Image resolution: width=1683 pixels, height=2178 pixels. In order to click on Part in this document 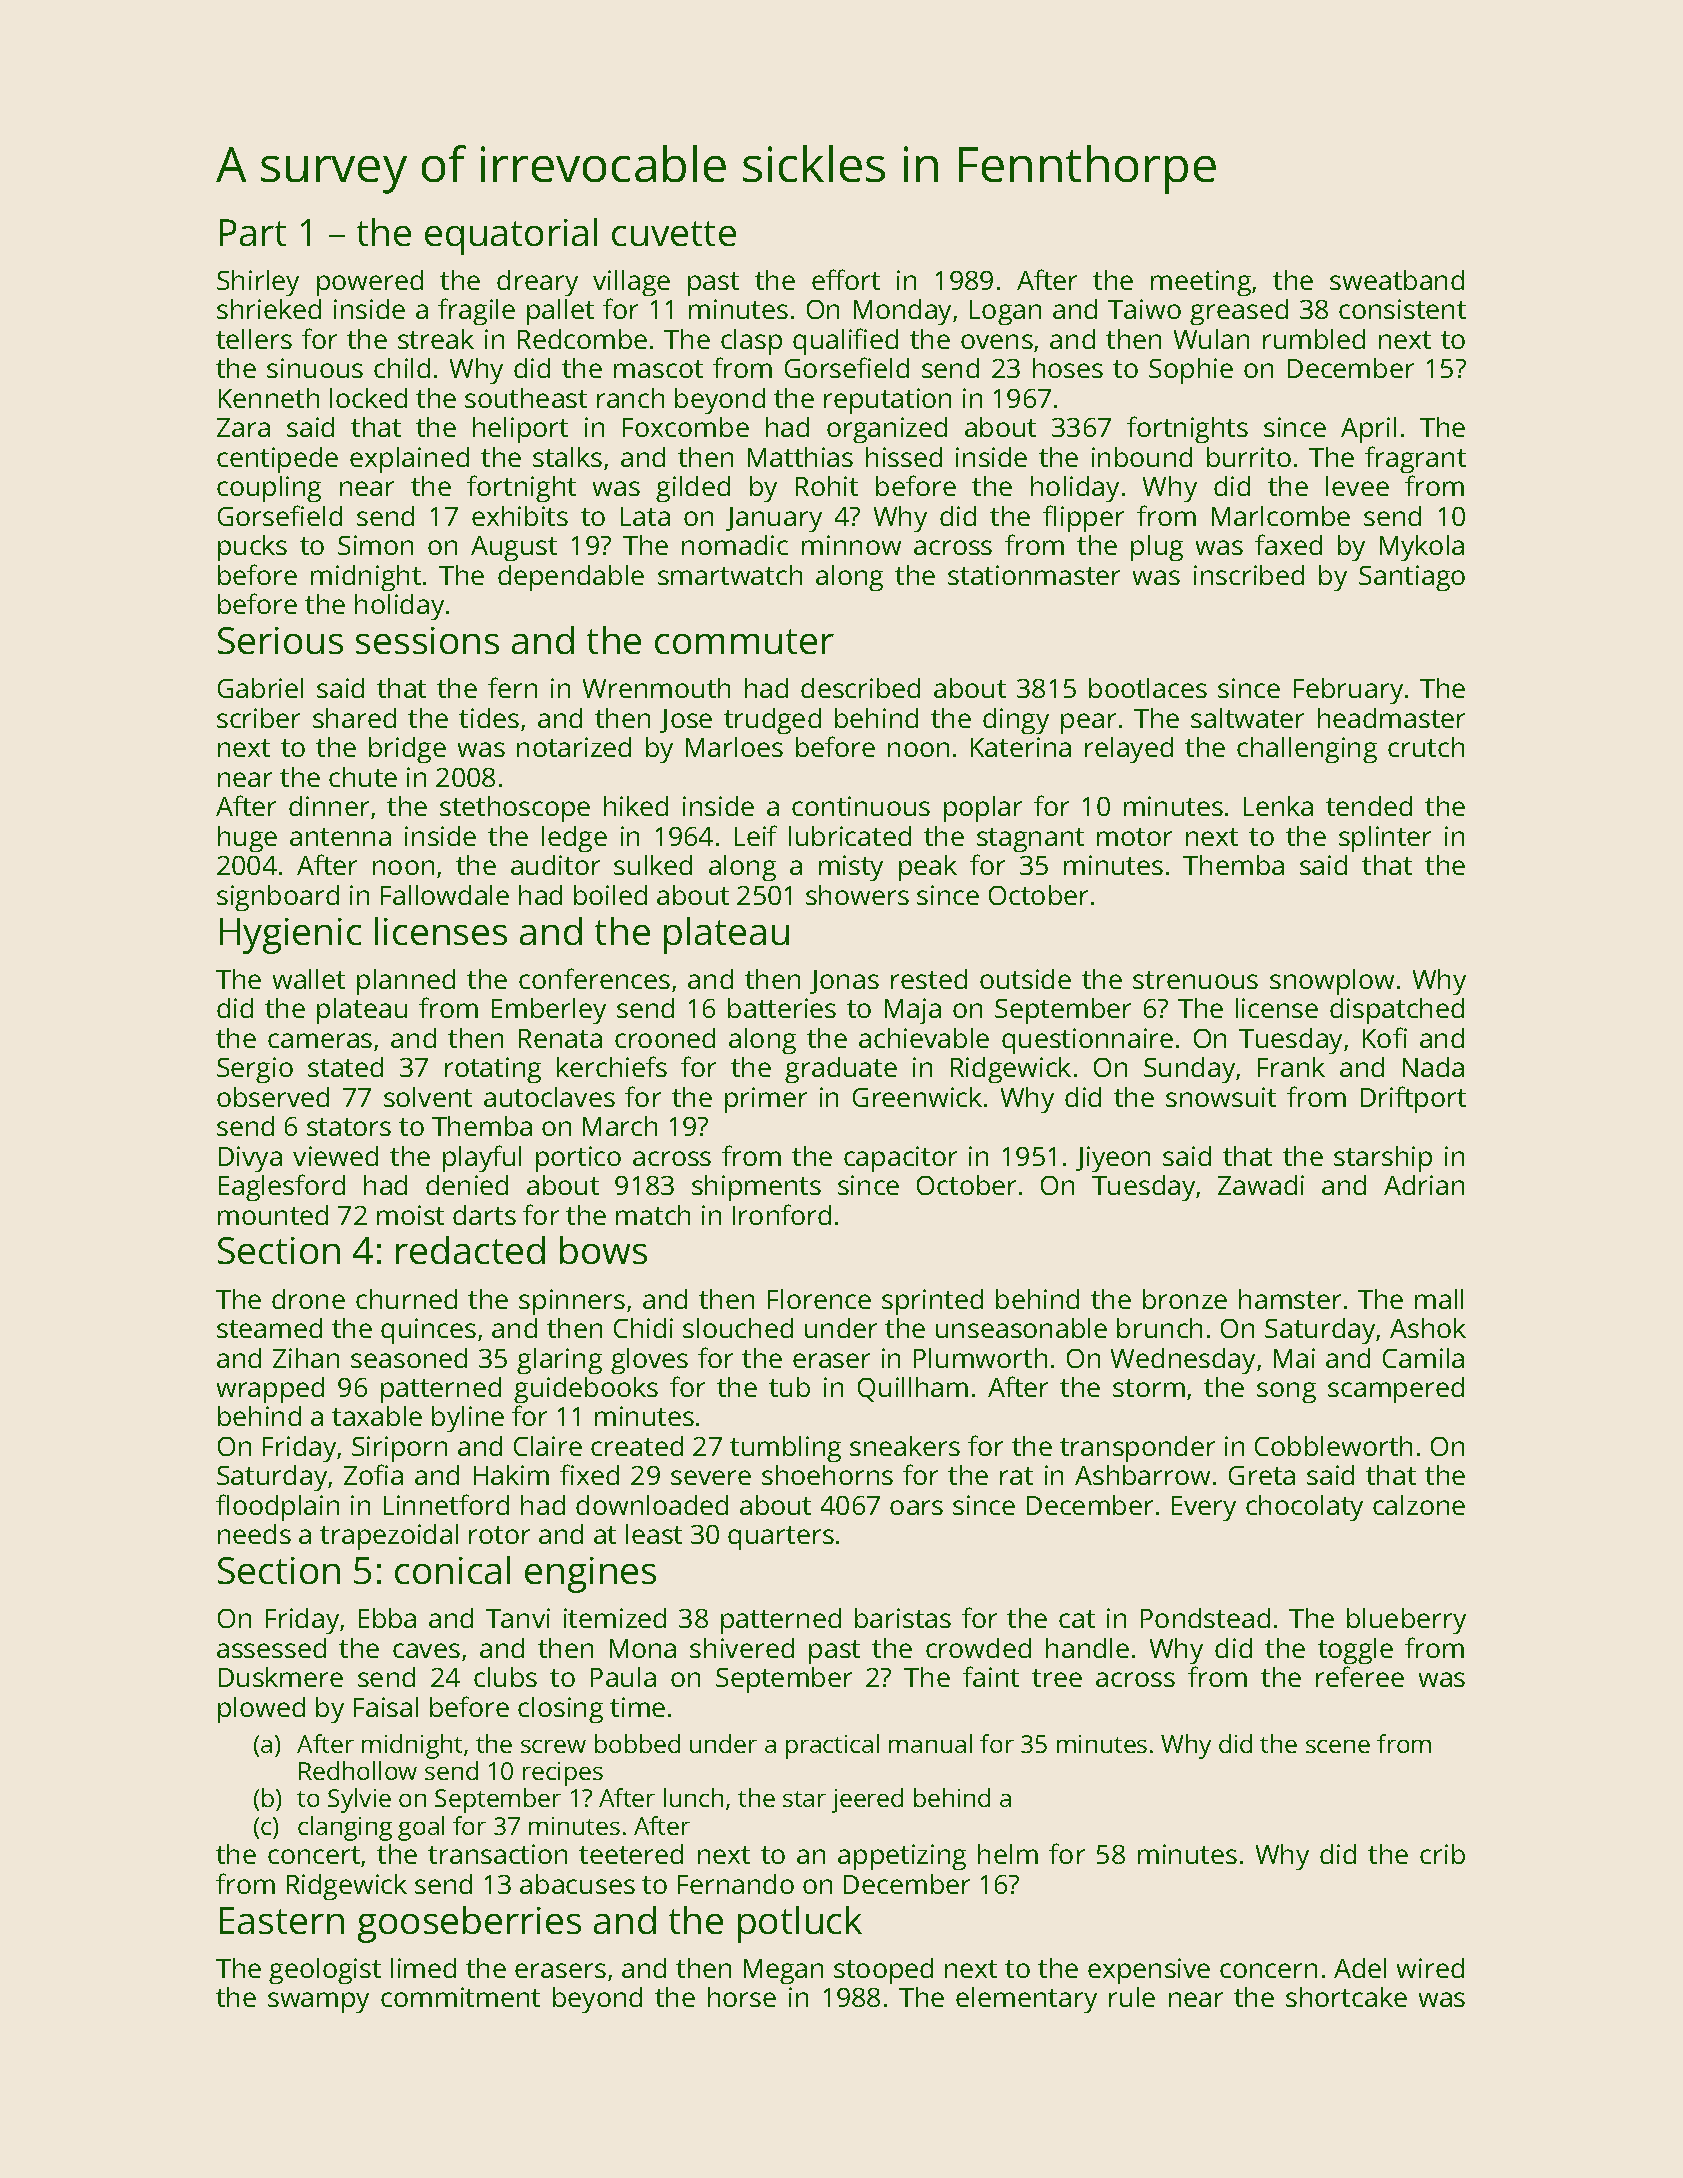, I will do `click(253, 232)`.
